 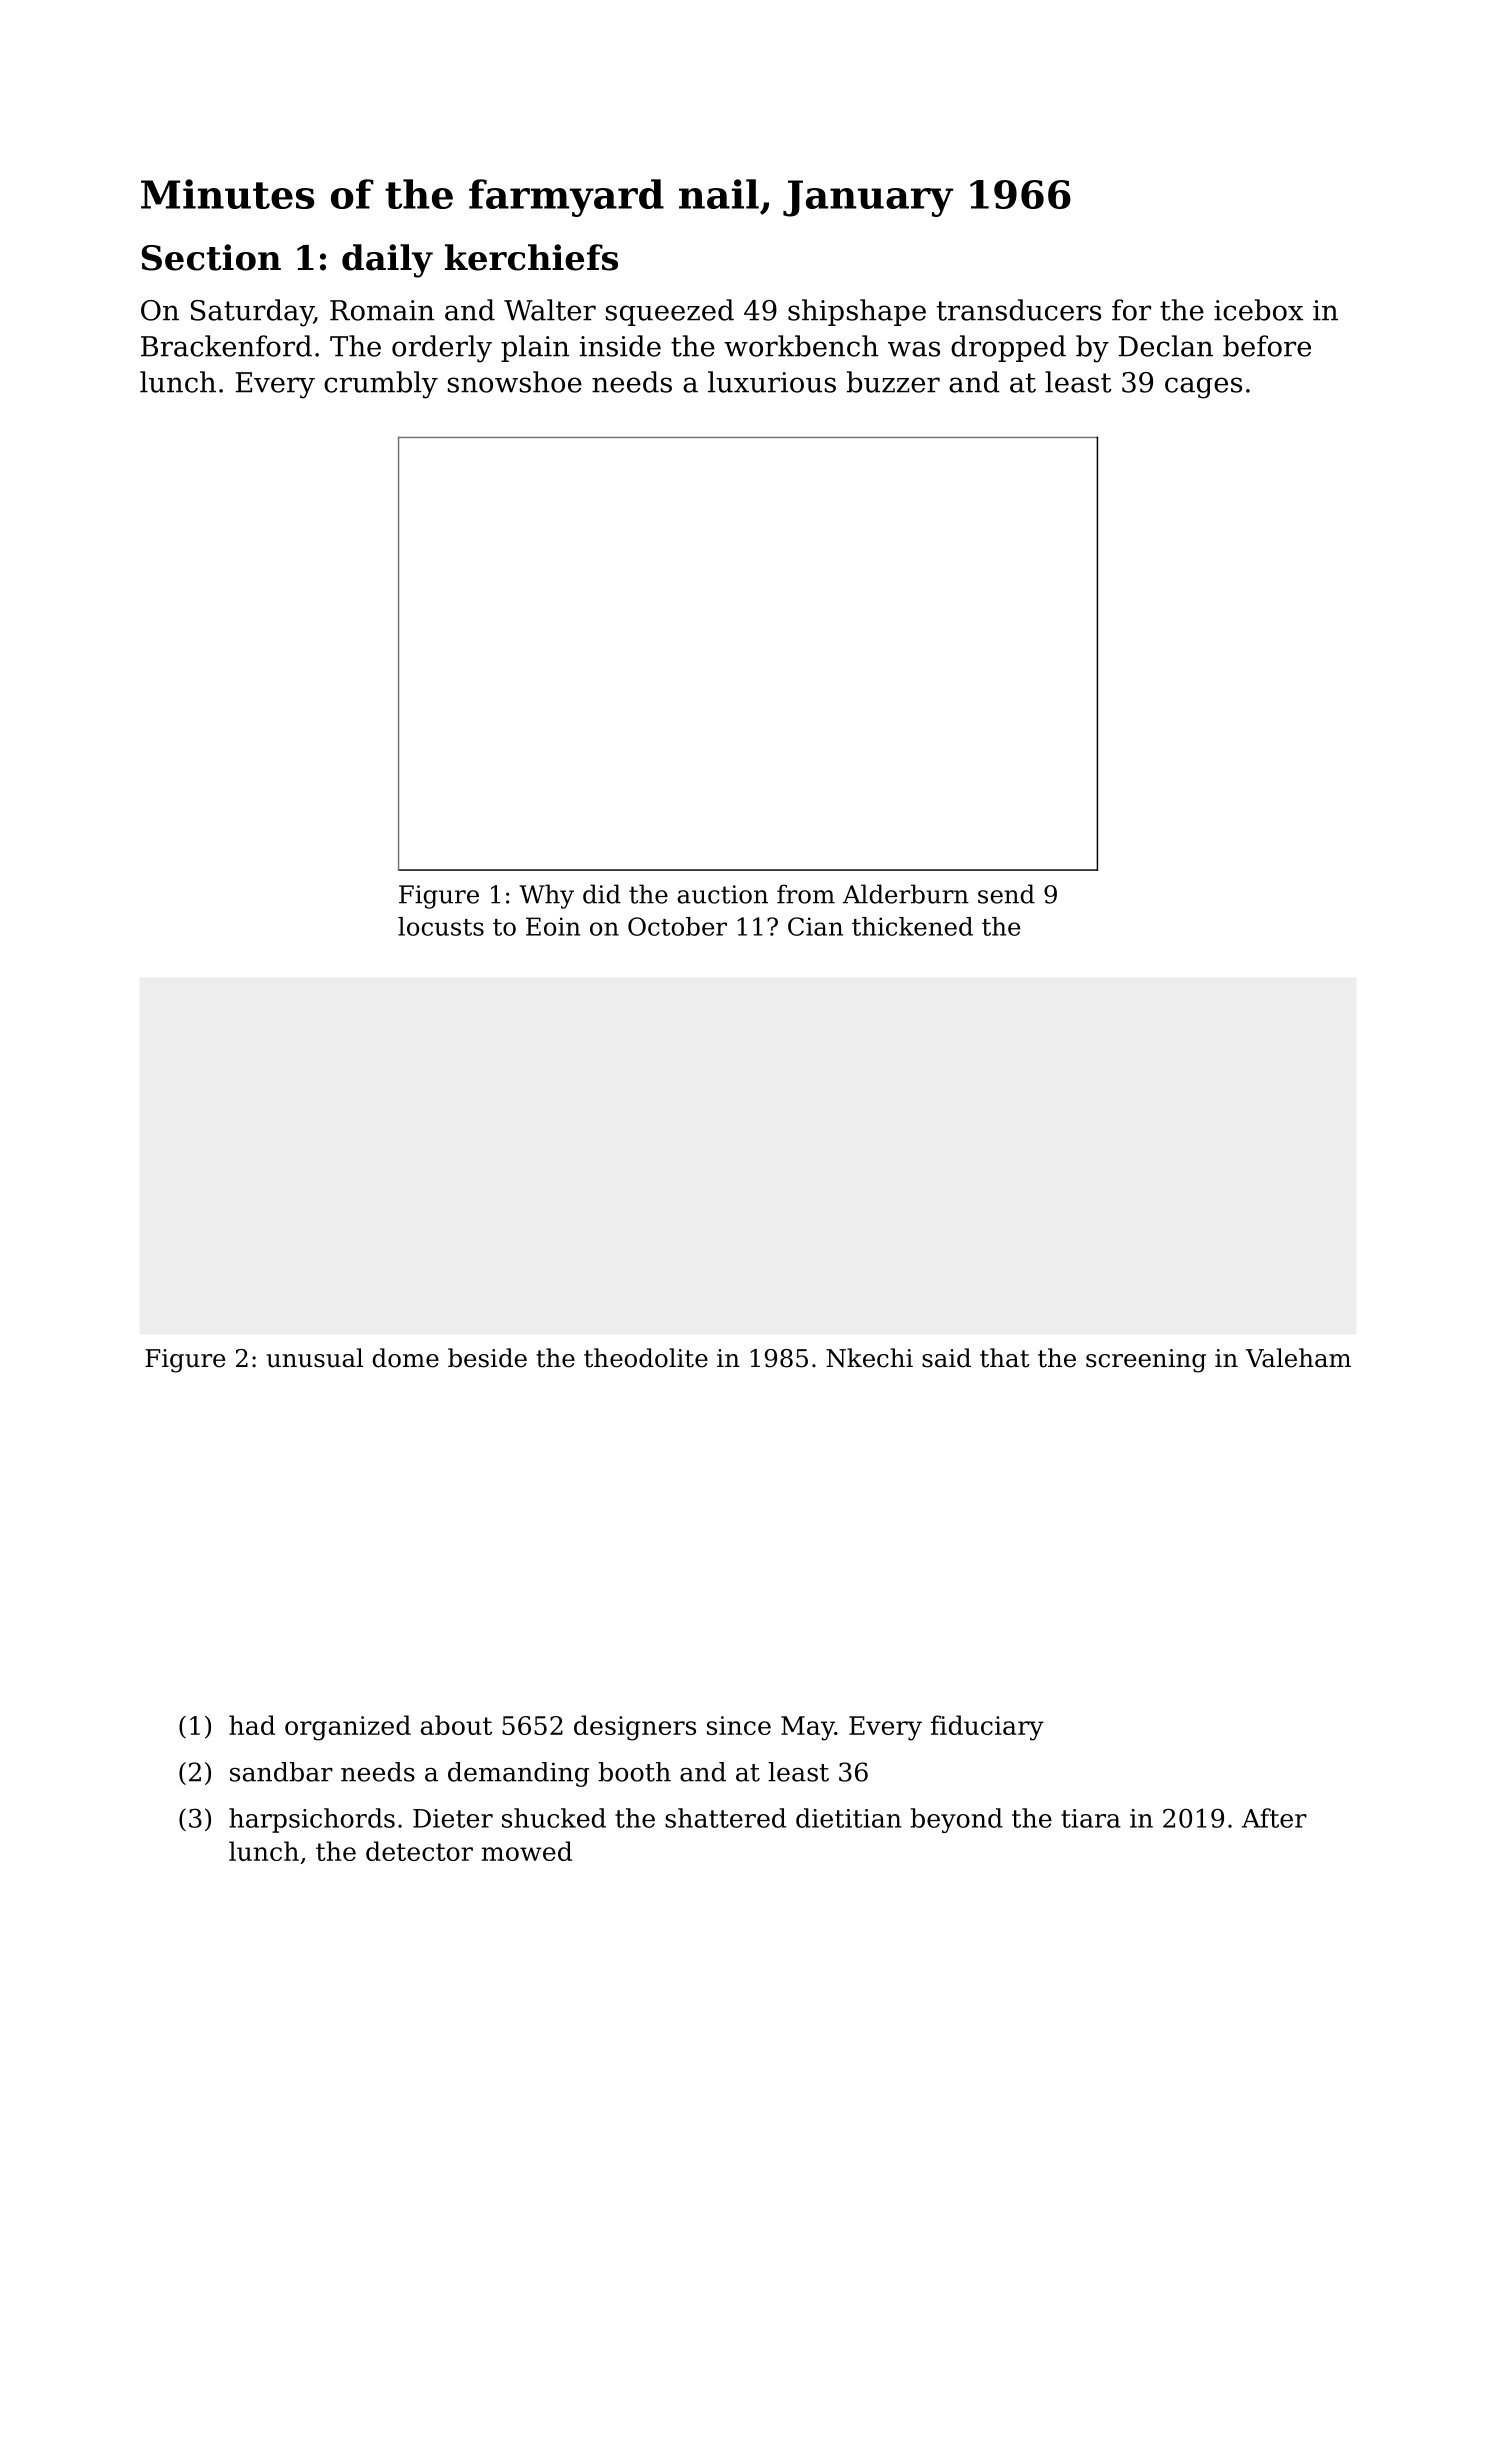 I want to click on dome, so click(x=405, y=1358).
